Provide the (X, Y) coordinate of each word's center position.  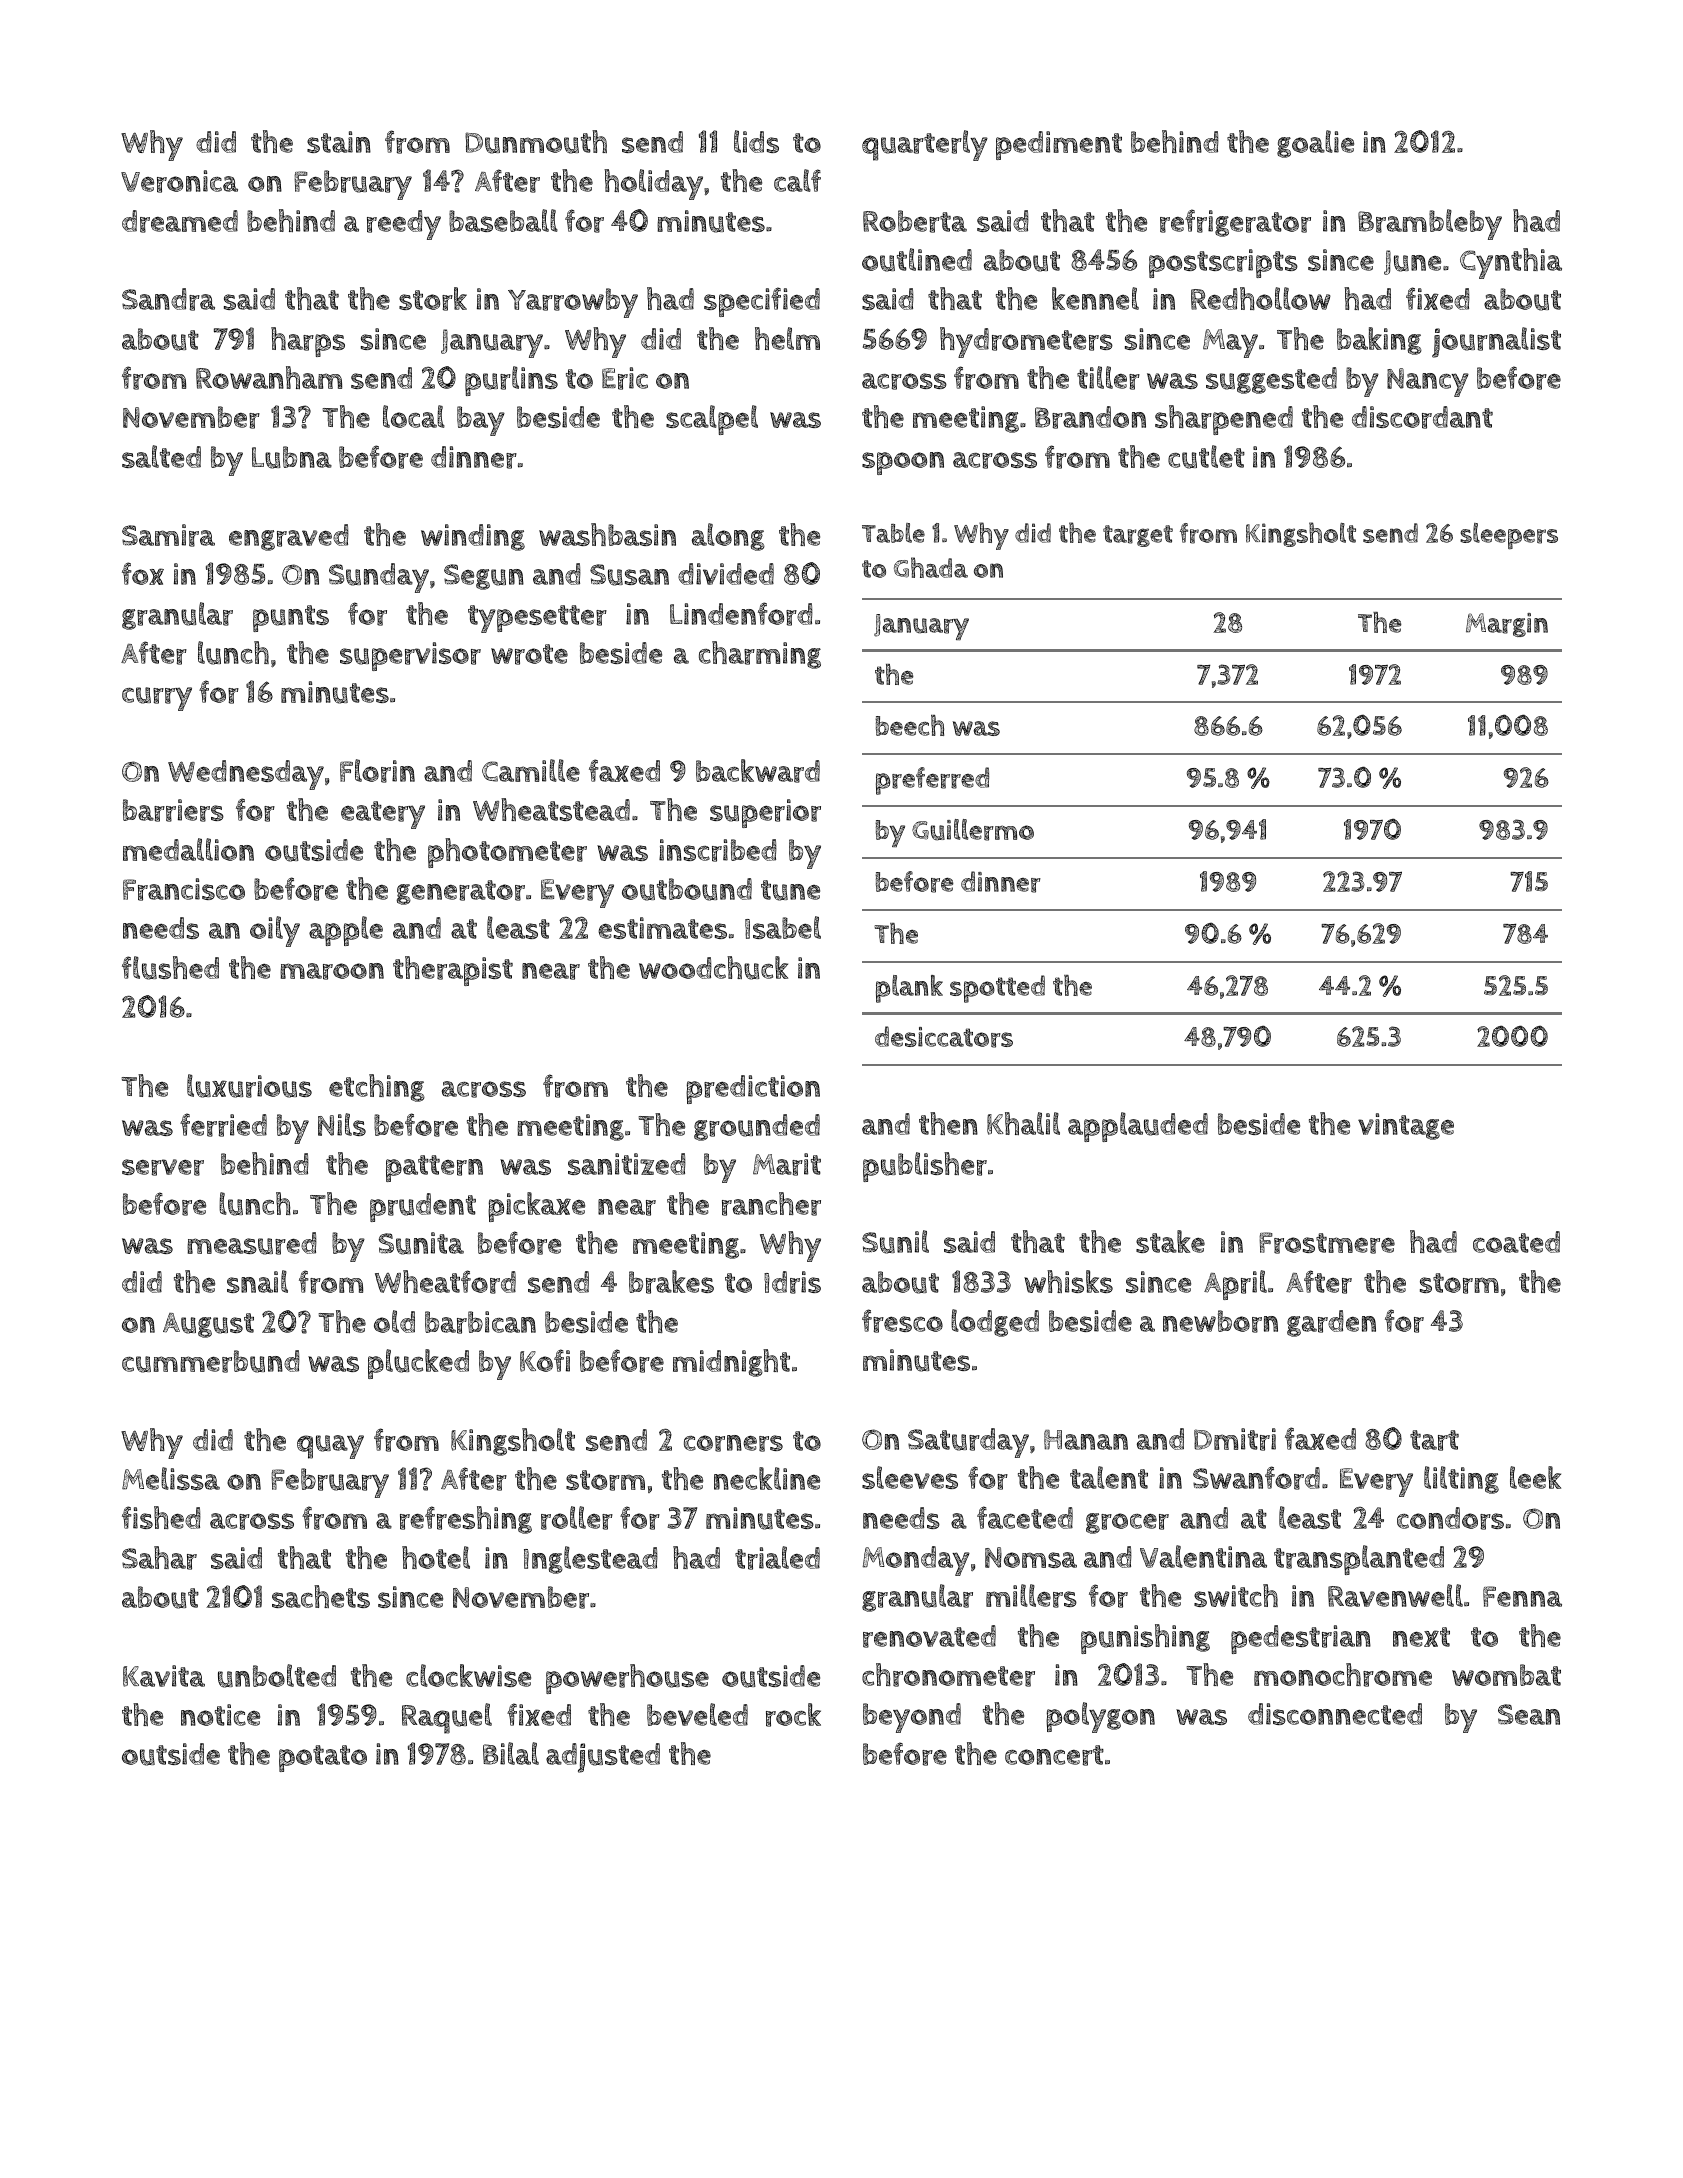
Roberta (915, 221)
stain (339, 142)
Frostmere (1327, 1243)
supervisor (410, 656)
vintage (1406, 1126)
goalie (1315, 144)
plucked (418, 1364)
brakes (671, 1282)
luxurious (249, 1086)
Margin (1507, 625)
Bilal (511, 1753)
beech (909, 725)
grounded (757, 1127)
